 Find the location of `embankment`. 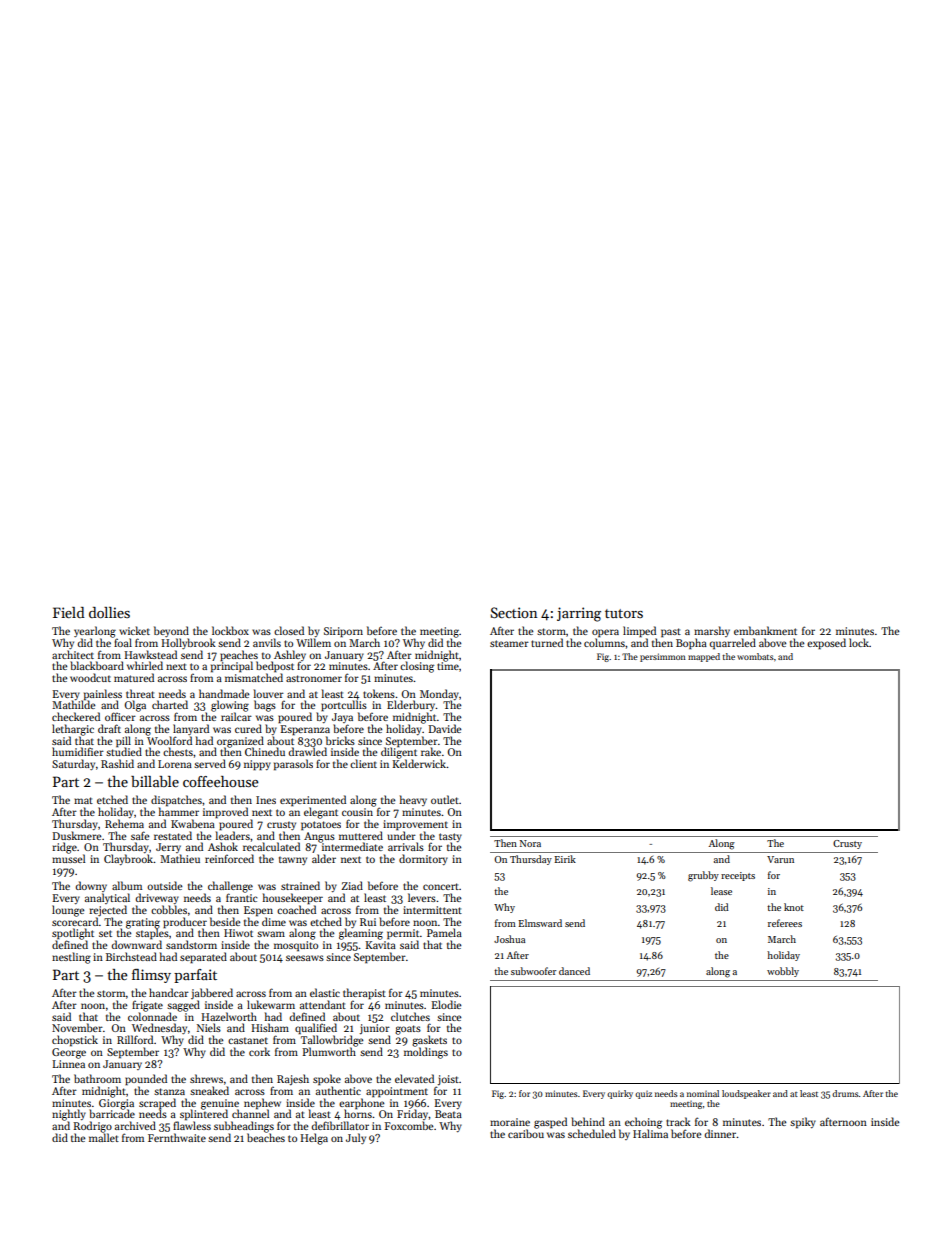

embankment is located at coordinates (765, 630).
